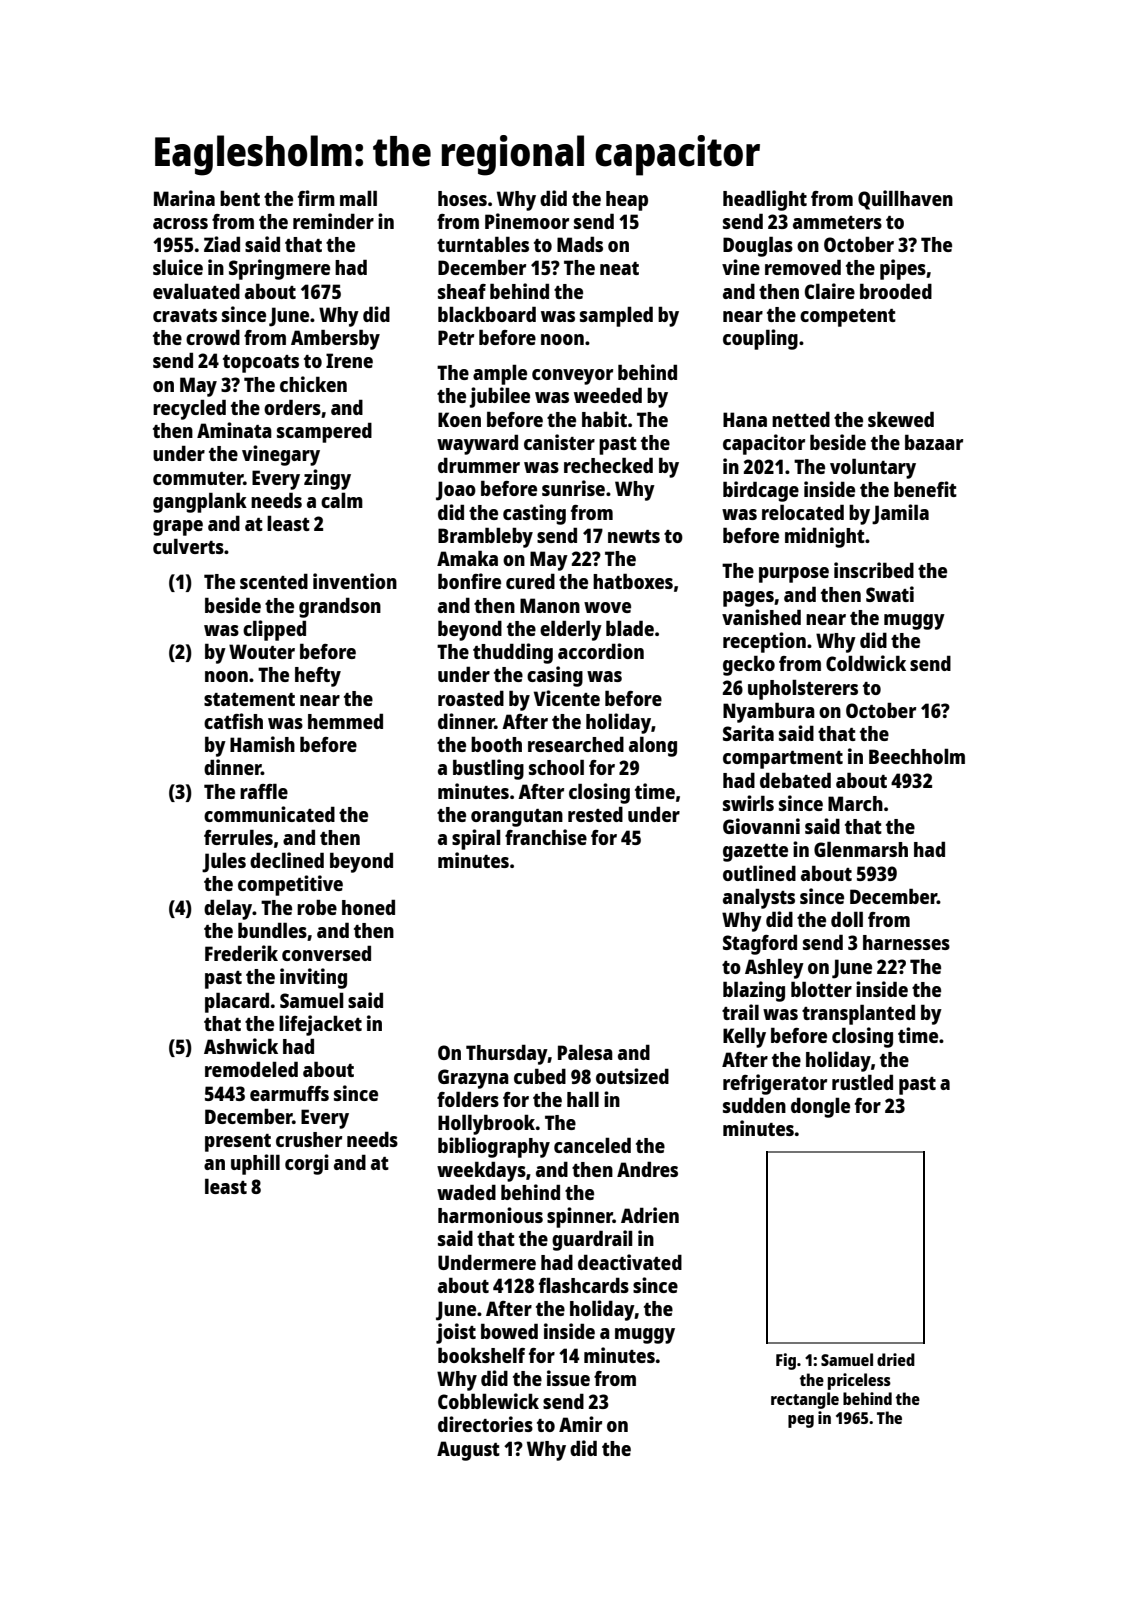 Image resolution: width=1121 pixels, height=1624 pixels. Describe the element at coordinates (456, 337) in the page. I see `Petr` at that location.
